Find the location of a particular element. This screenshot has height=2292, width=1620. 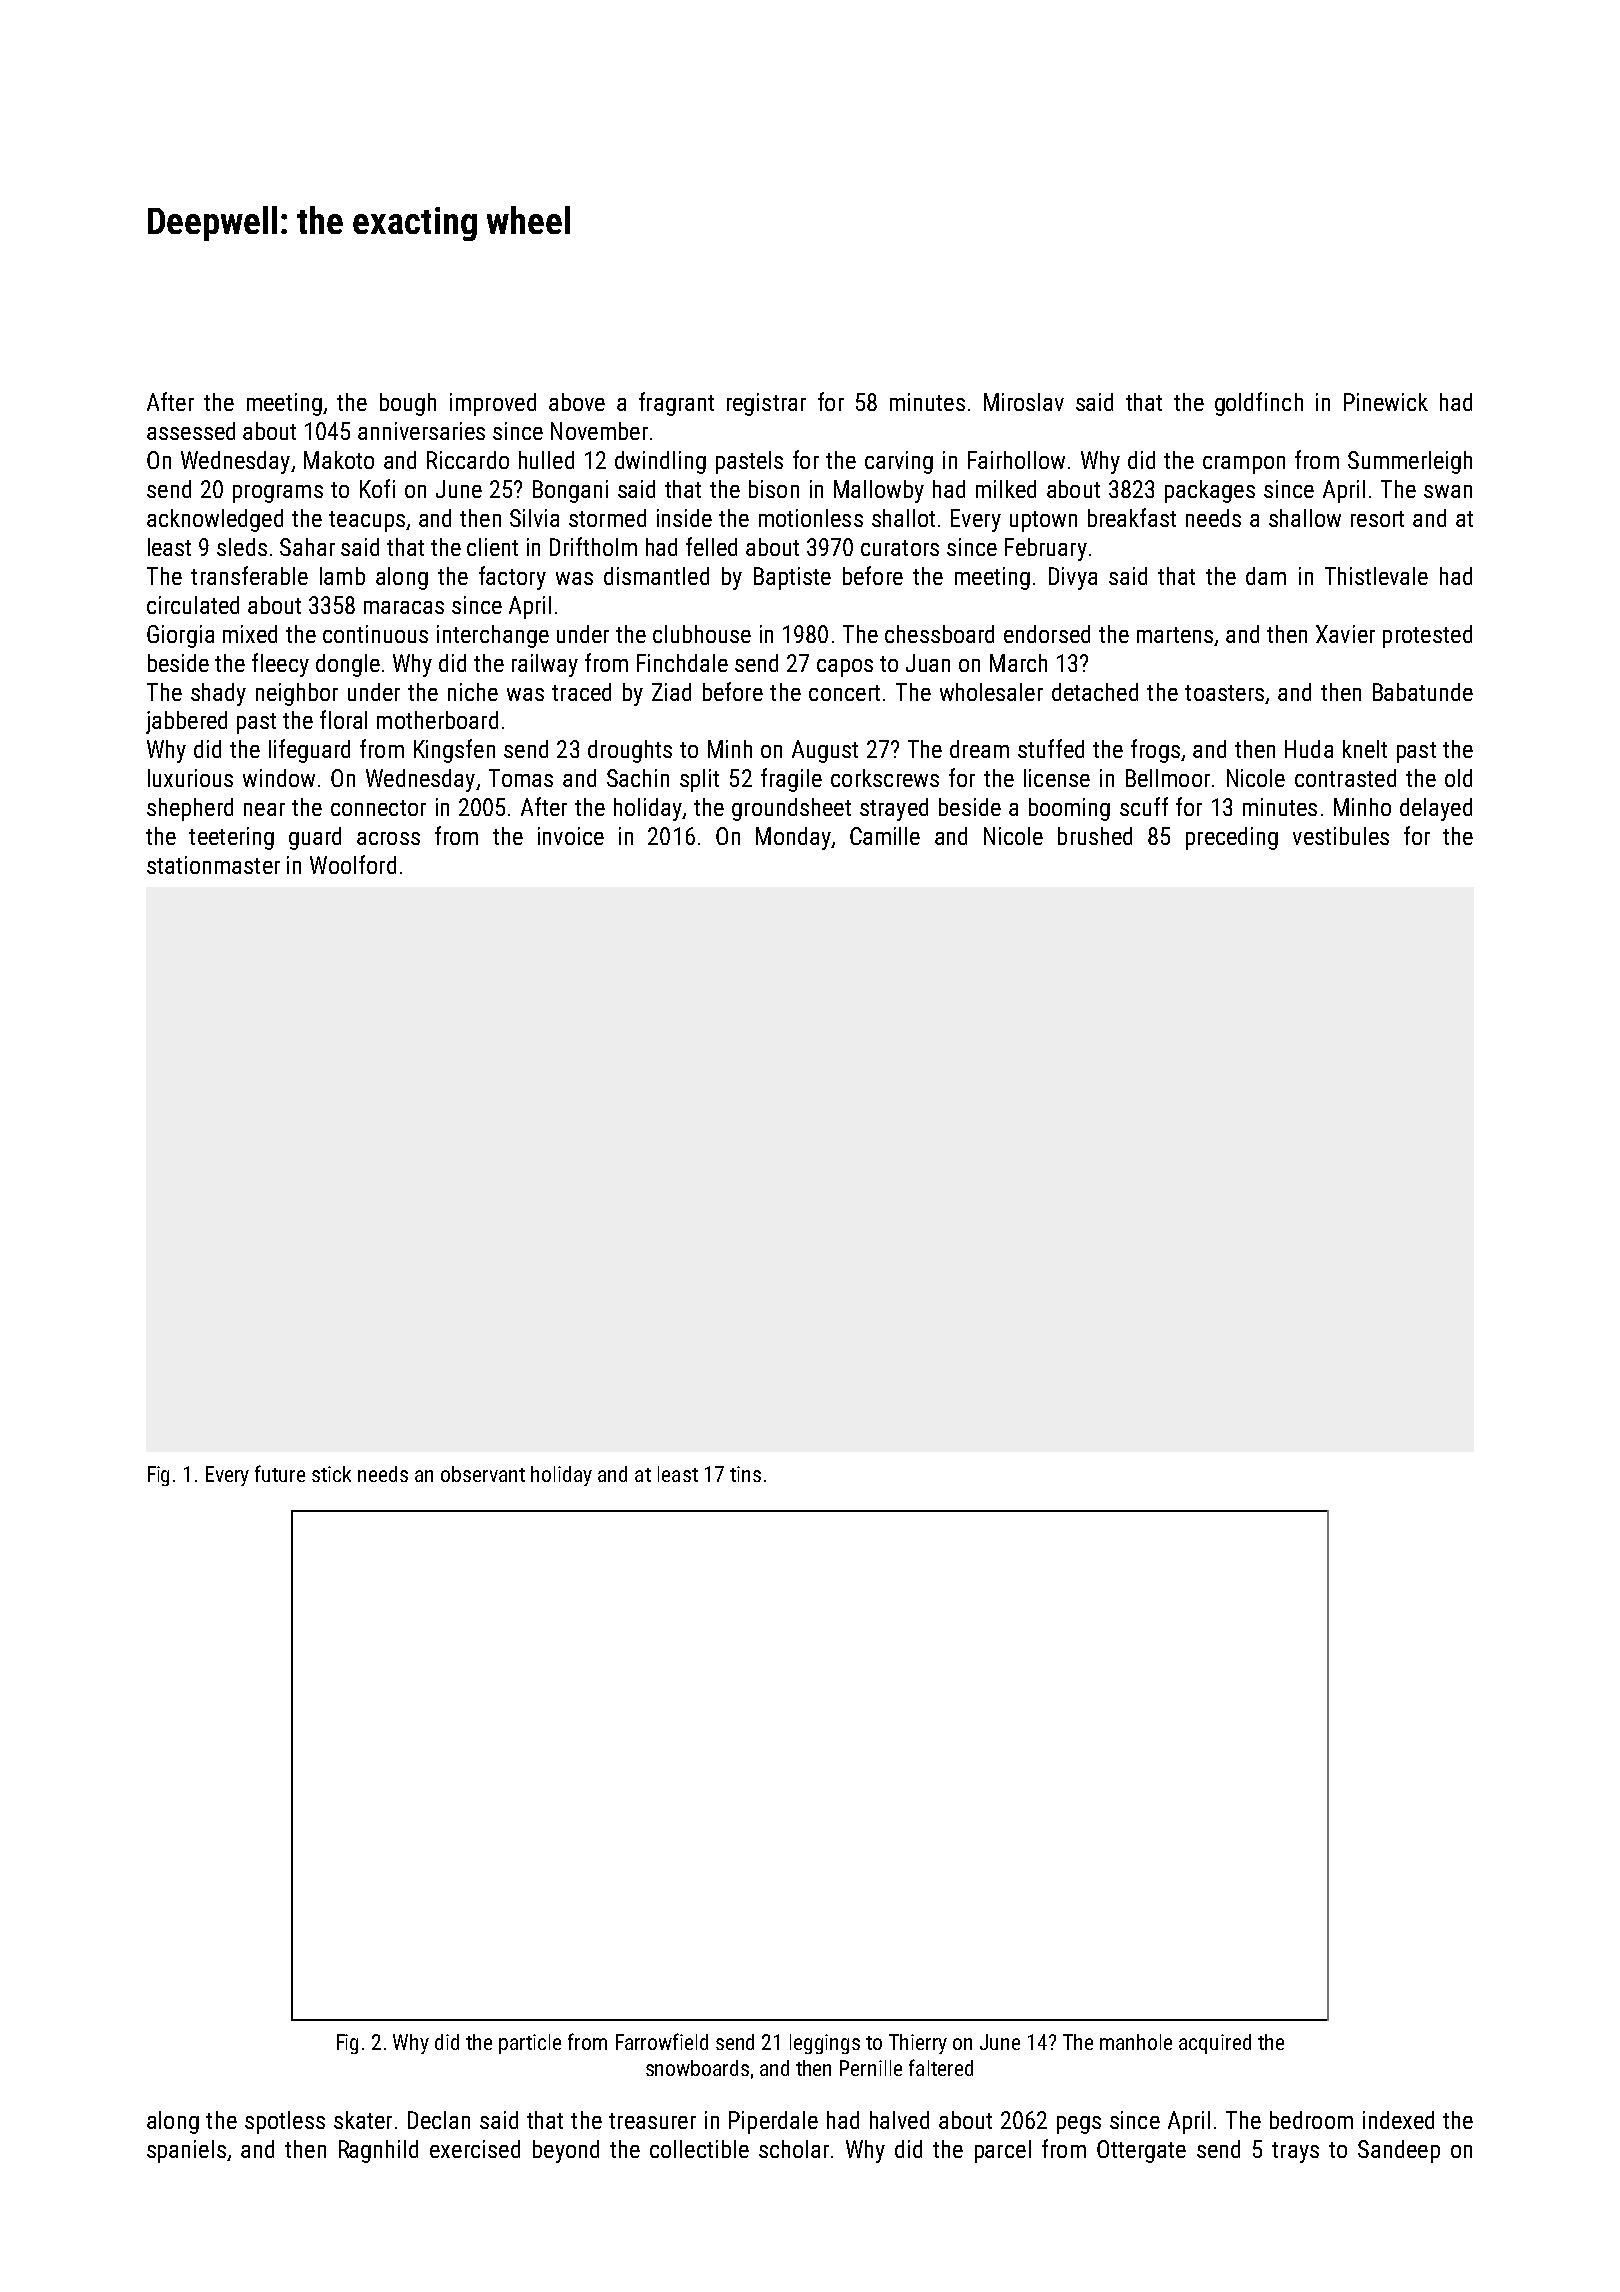

future is located at coordinates (280, 1473).
